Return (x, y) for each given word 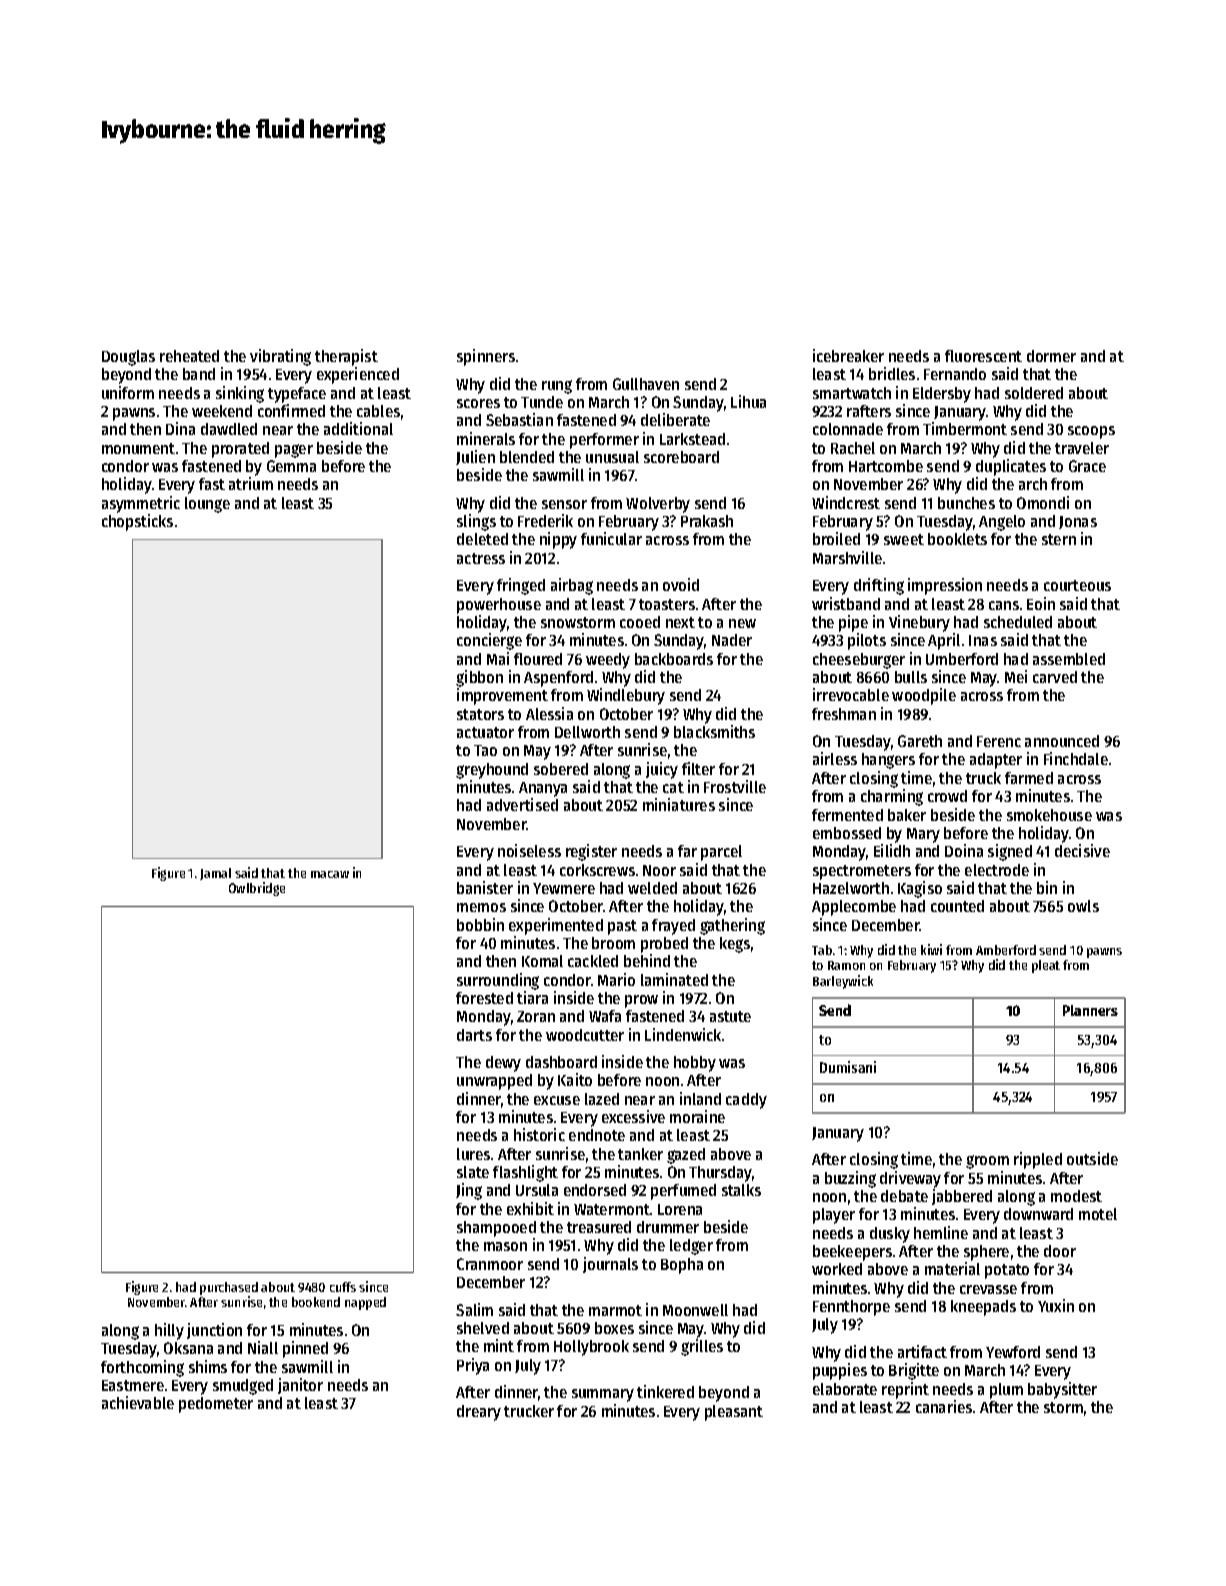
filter (698, 768)
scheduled (1018, 622)
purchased (229, 1288)
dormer (1051, 356)
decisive (1082, 850)
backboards (674, 659)
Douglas (128, 358)
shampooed (496, 1229)
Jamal (215, 874)
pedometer (216, 1405)
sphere (986, 1253)
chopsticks (137, 522)
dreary (479, 1413)
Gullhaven (646, 384)
